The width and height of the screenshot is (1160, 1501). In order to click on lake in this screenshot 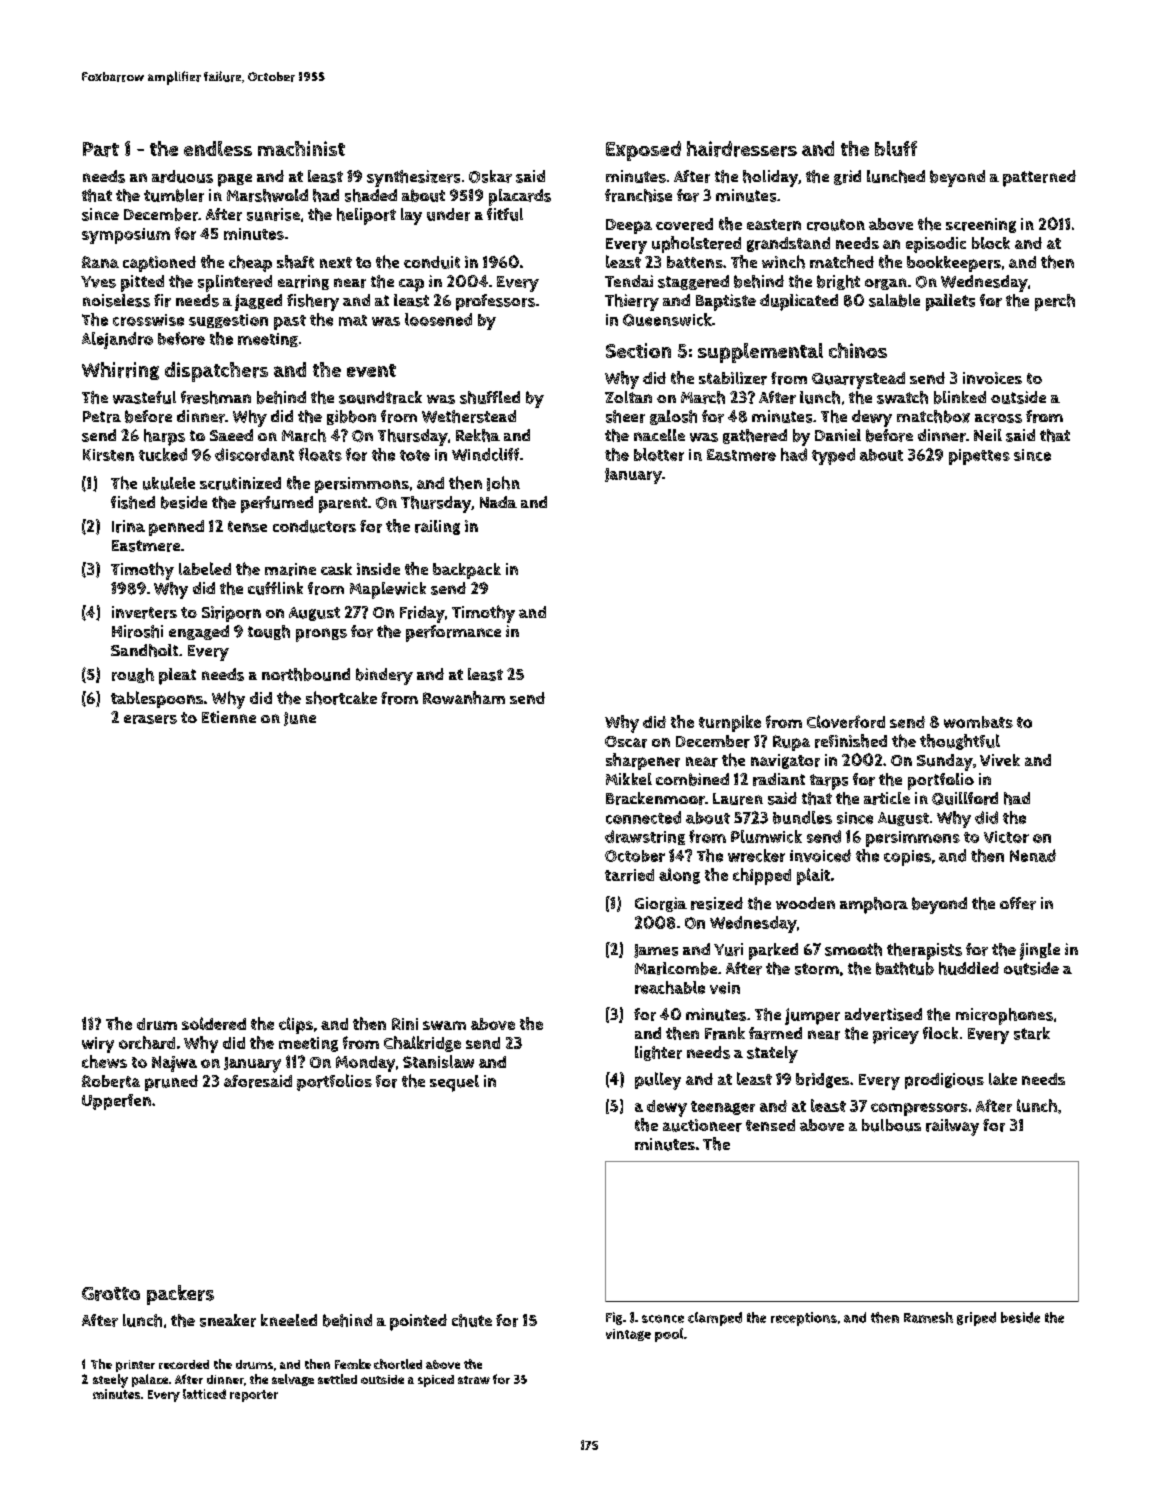, I will do `click(1003, 1079)`.
